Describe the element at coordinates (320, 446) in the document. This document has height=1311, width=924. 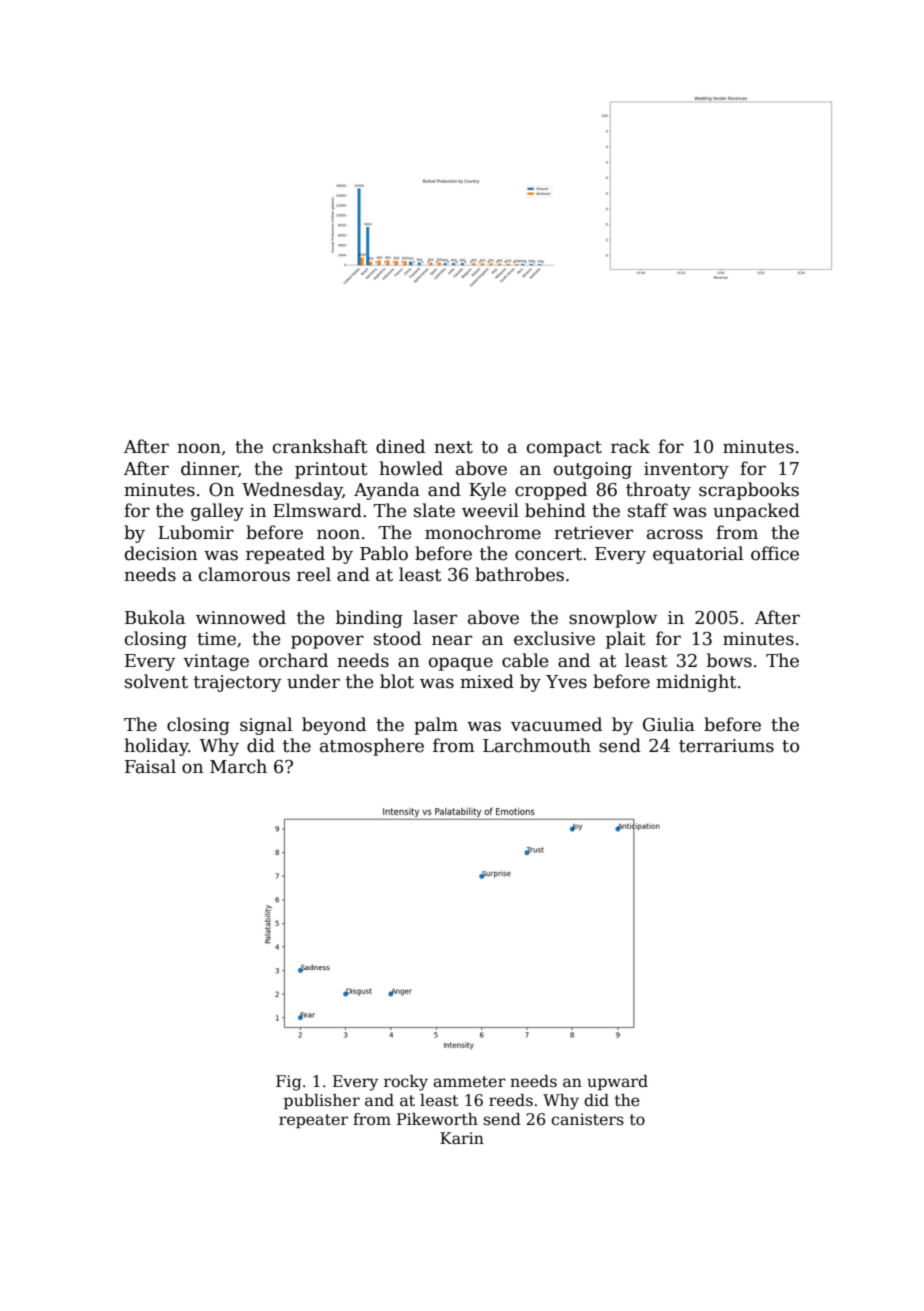
I see `crankshaft` at that location.
